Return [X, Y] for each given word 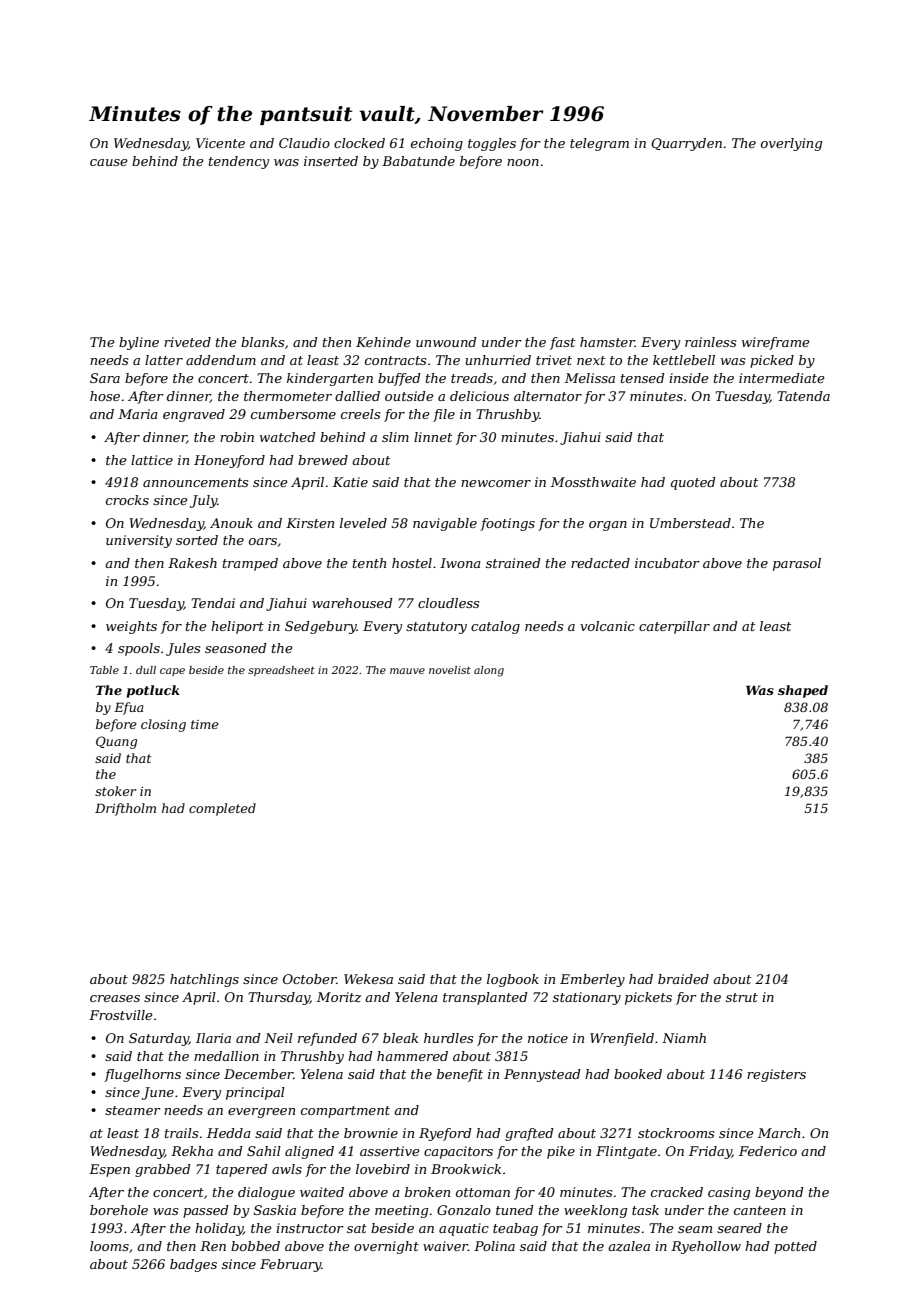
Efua [129, 708]
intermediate [782, 378]
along [489, 671]
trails [181, 1133]
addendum [221, 360]
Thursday [279, 998]
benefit [460, 1075]
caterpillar [674, 627]
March [779, 1133]
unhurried [498, 360]
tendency [239, 162]
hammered [412, 1056]
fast [562, 343]
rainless [710, 342]
